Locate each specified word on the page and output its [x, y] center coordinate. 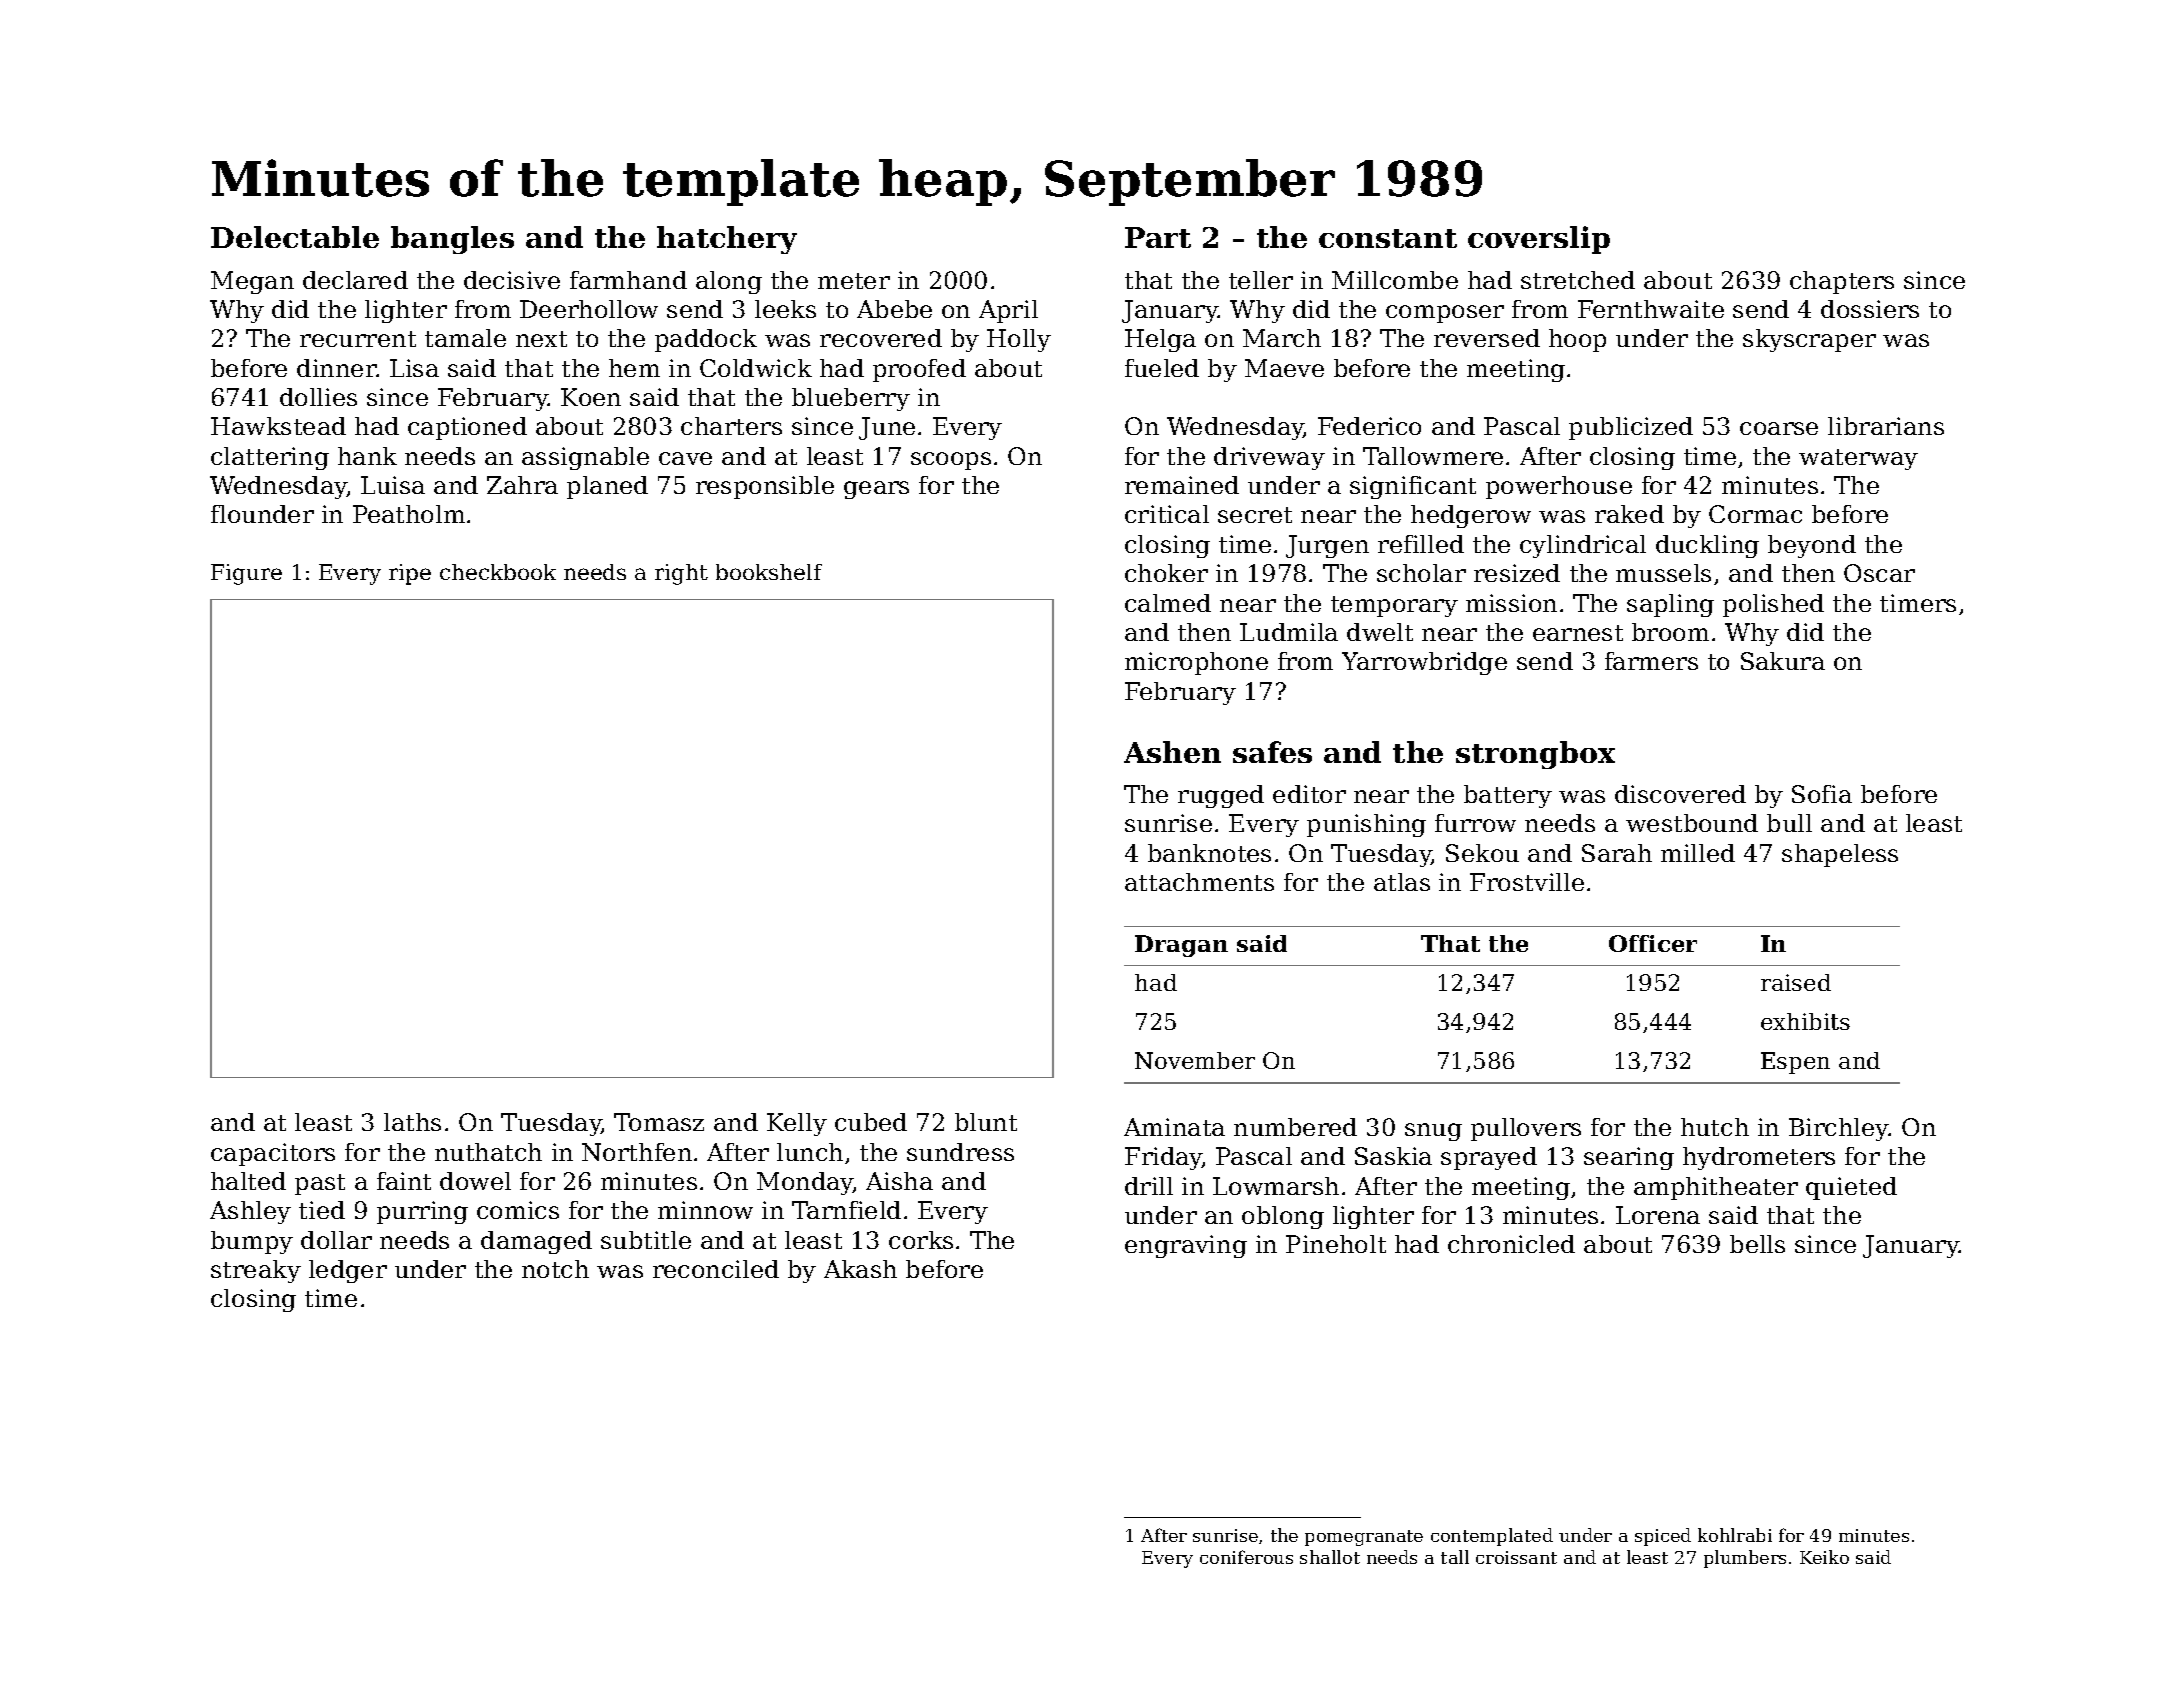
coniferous [1246, 1557]
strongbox [1535, 755]
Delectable [295, 237]
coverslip [1539, 240]
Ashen [1172, 752]
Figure [246, 574]
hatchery [727, 240]
